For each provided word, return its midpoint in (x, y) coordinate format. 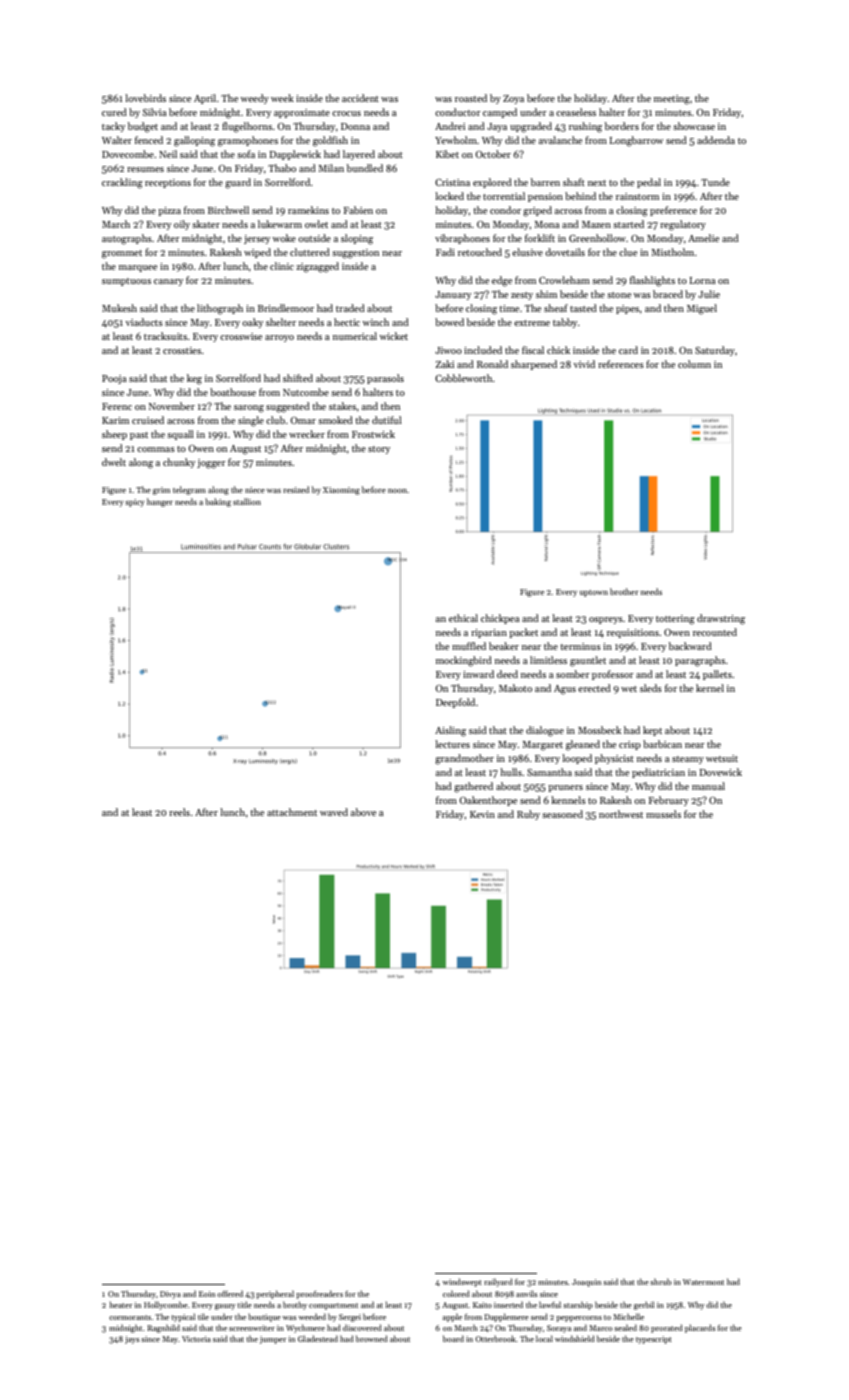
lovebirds (145, 98)
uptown (594, 593)
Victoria (196, 1339)
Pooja (114, 379)
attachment (292, 812)
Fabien (358, 210)
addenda (716, 140)
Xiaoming (341, 491)
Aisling (450, 731)
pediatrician (658, 773)
